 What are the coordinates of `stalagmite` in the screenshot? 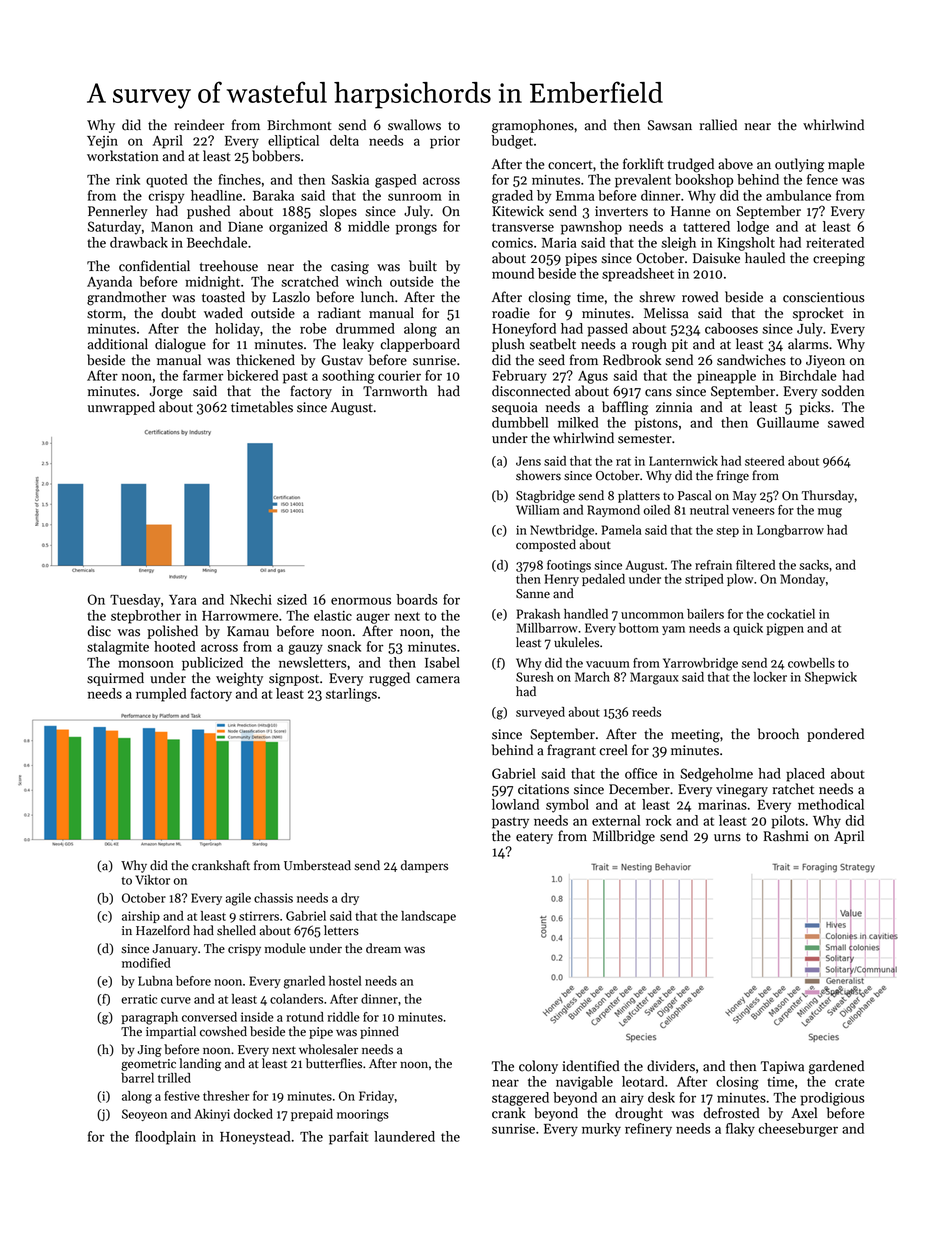 It's located at (118, 648).
